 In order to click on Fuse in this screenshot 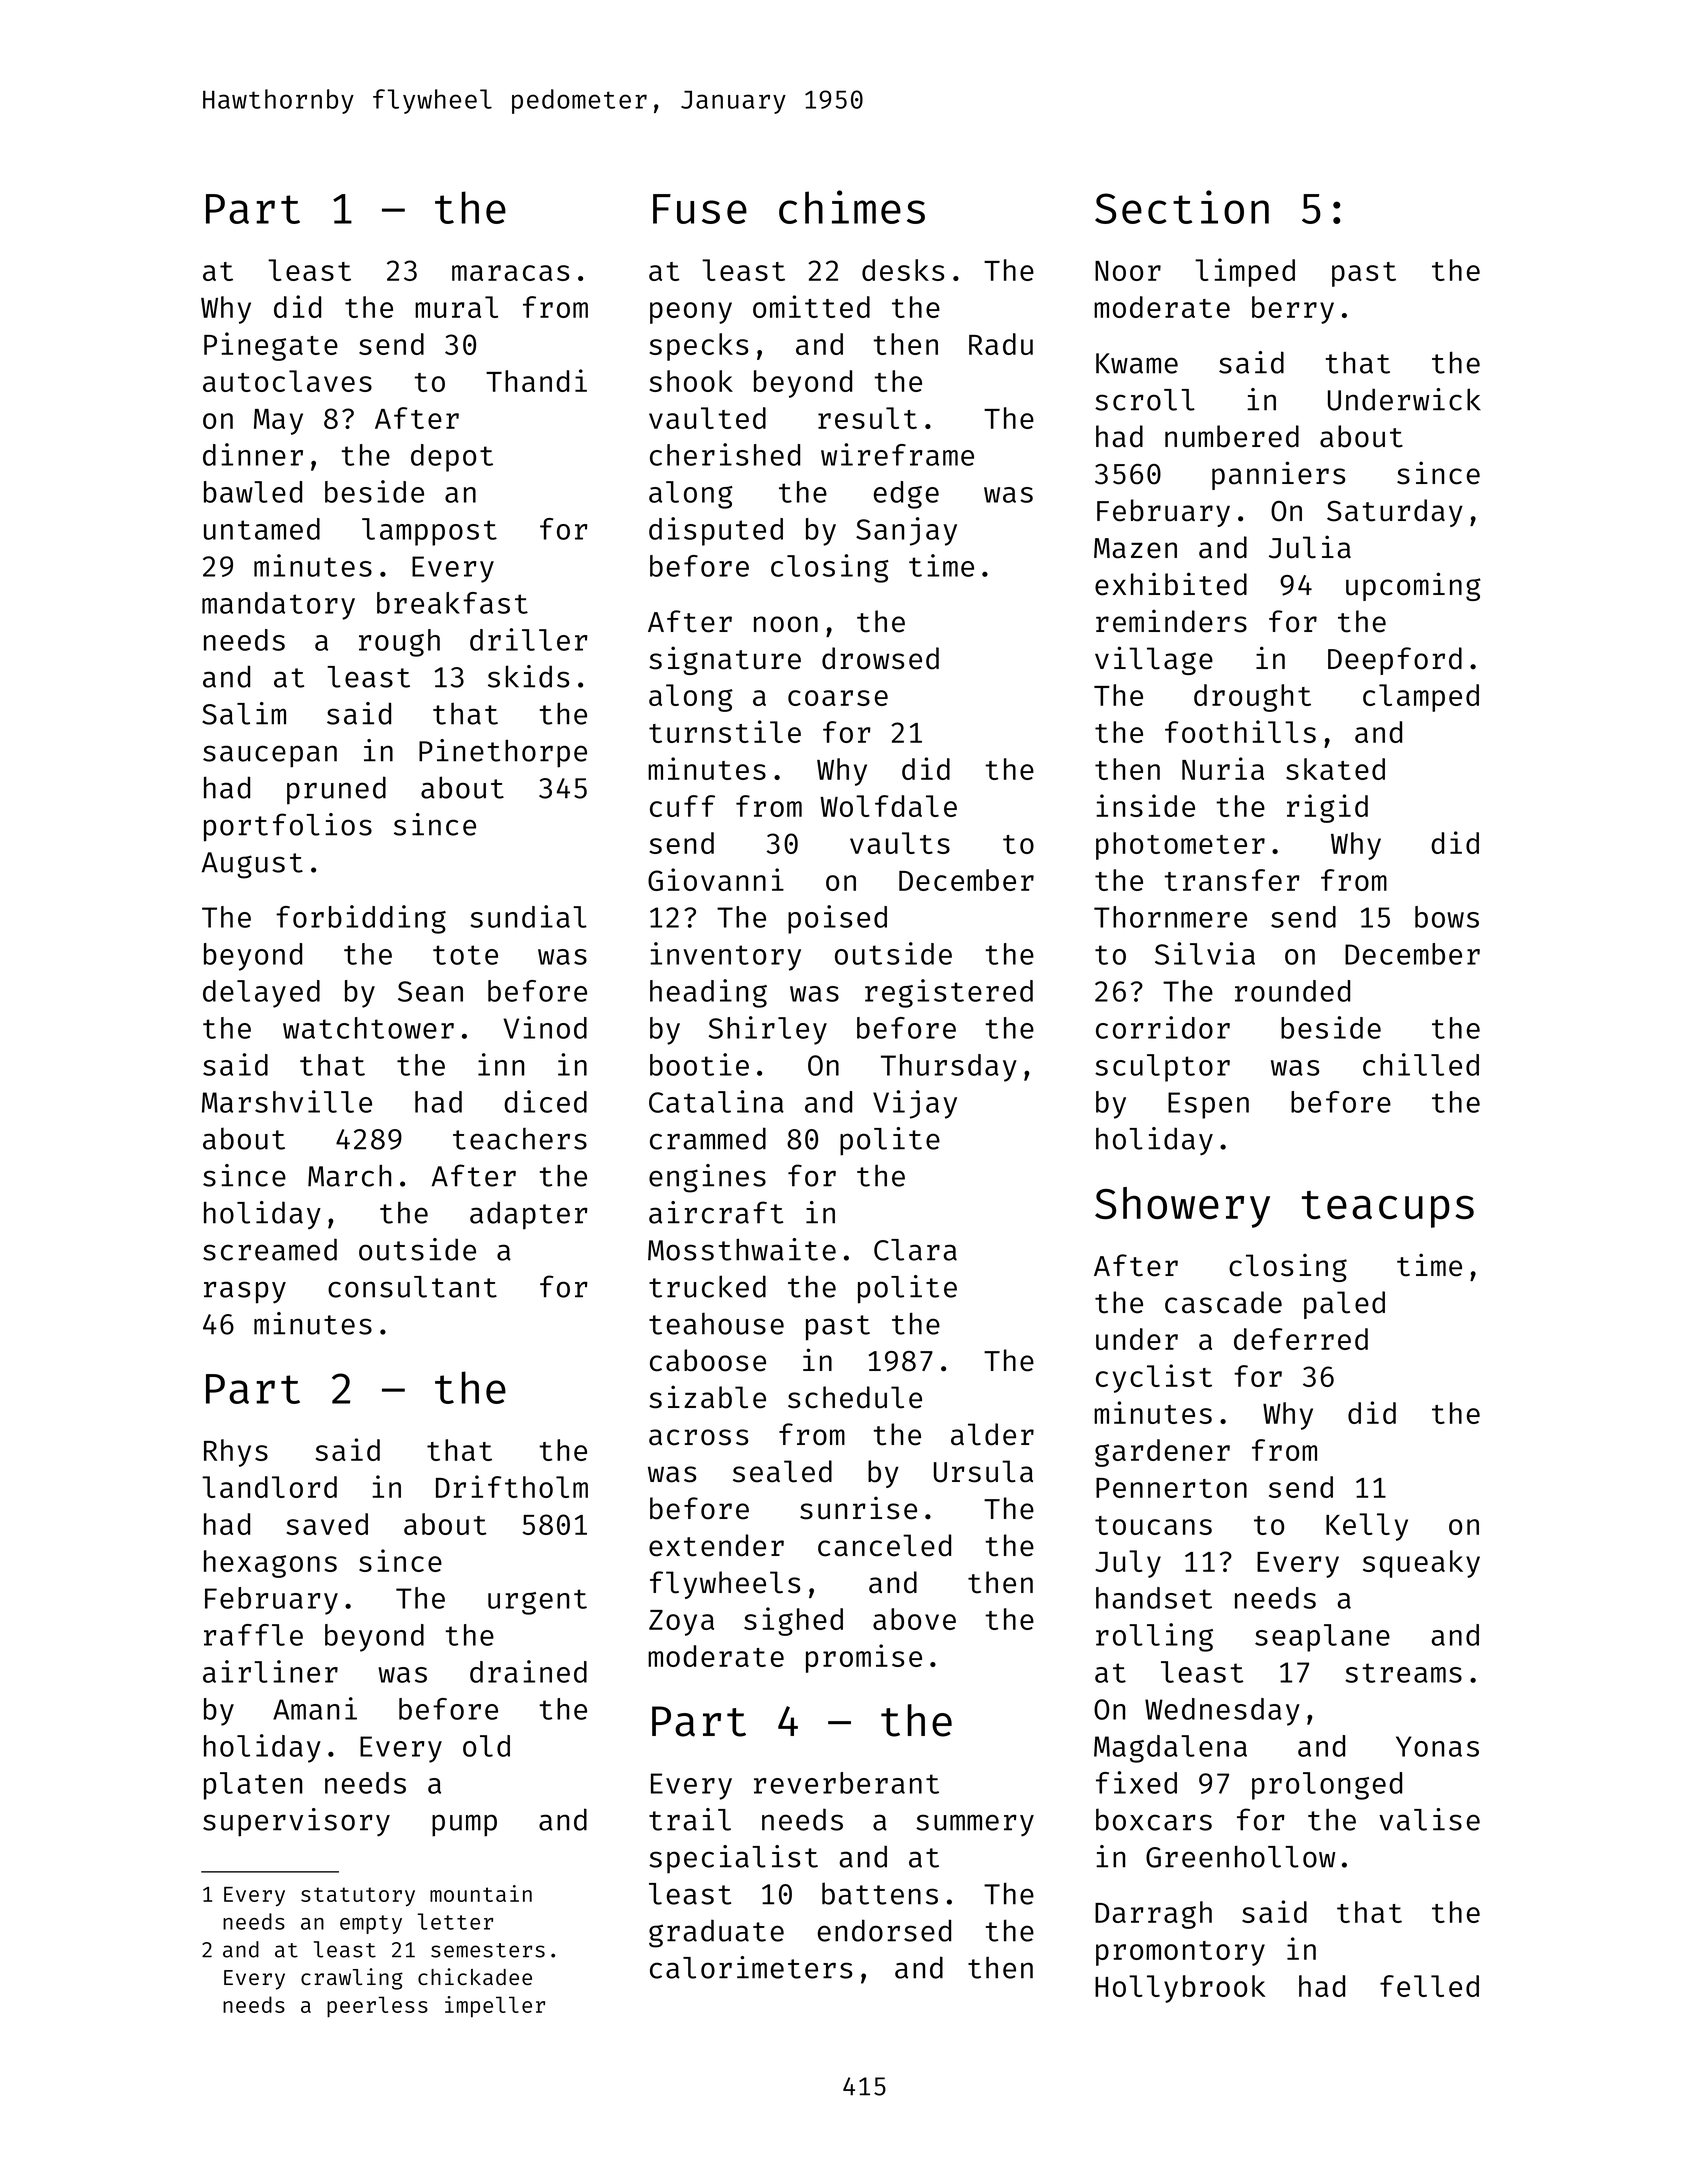, I will do `click(700, 209)`.
